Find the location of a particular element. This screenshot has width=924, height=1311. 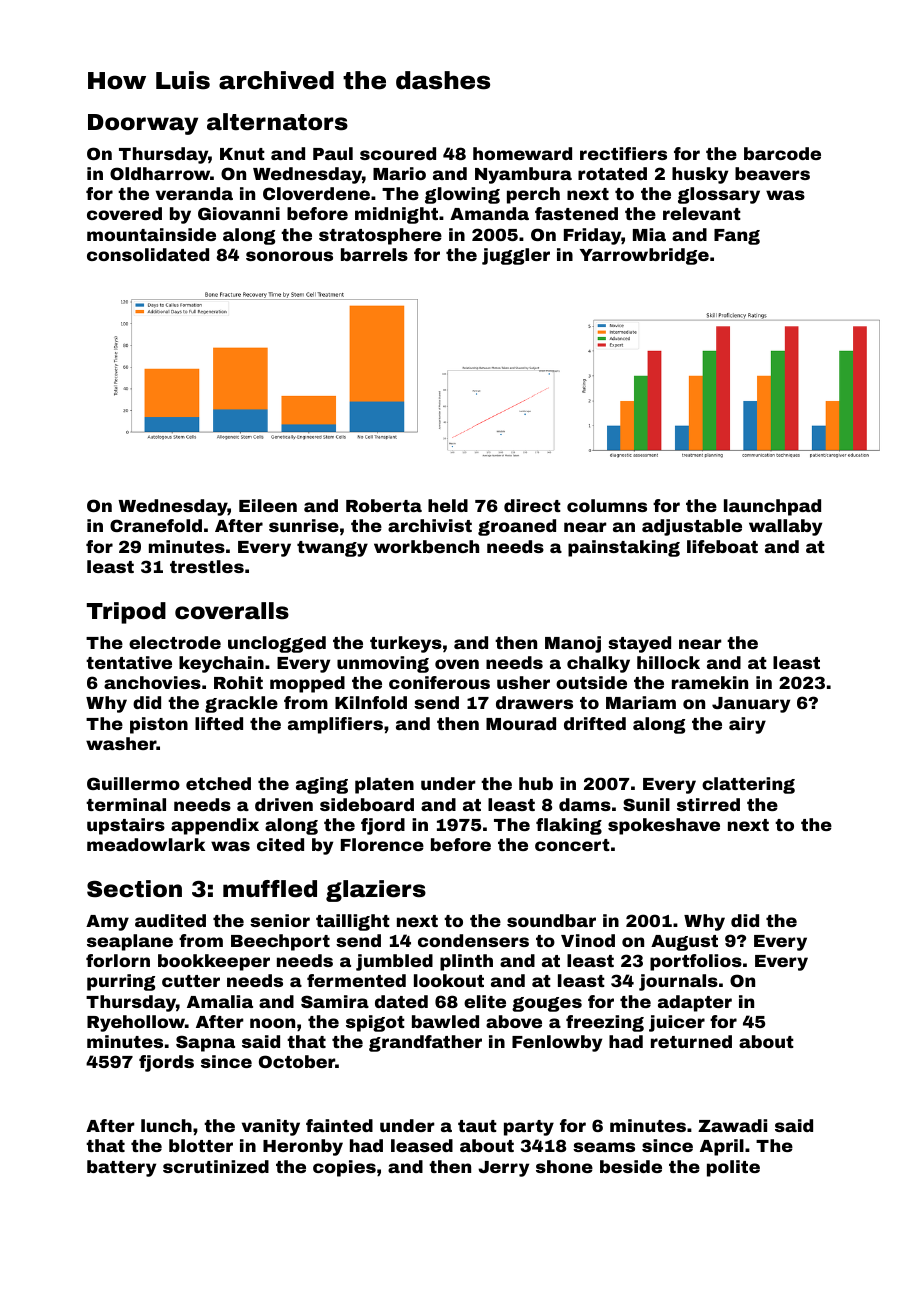

noon is located at coordinates (272, 1023).
